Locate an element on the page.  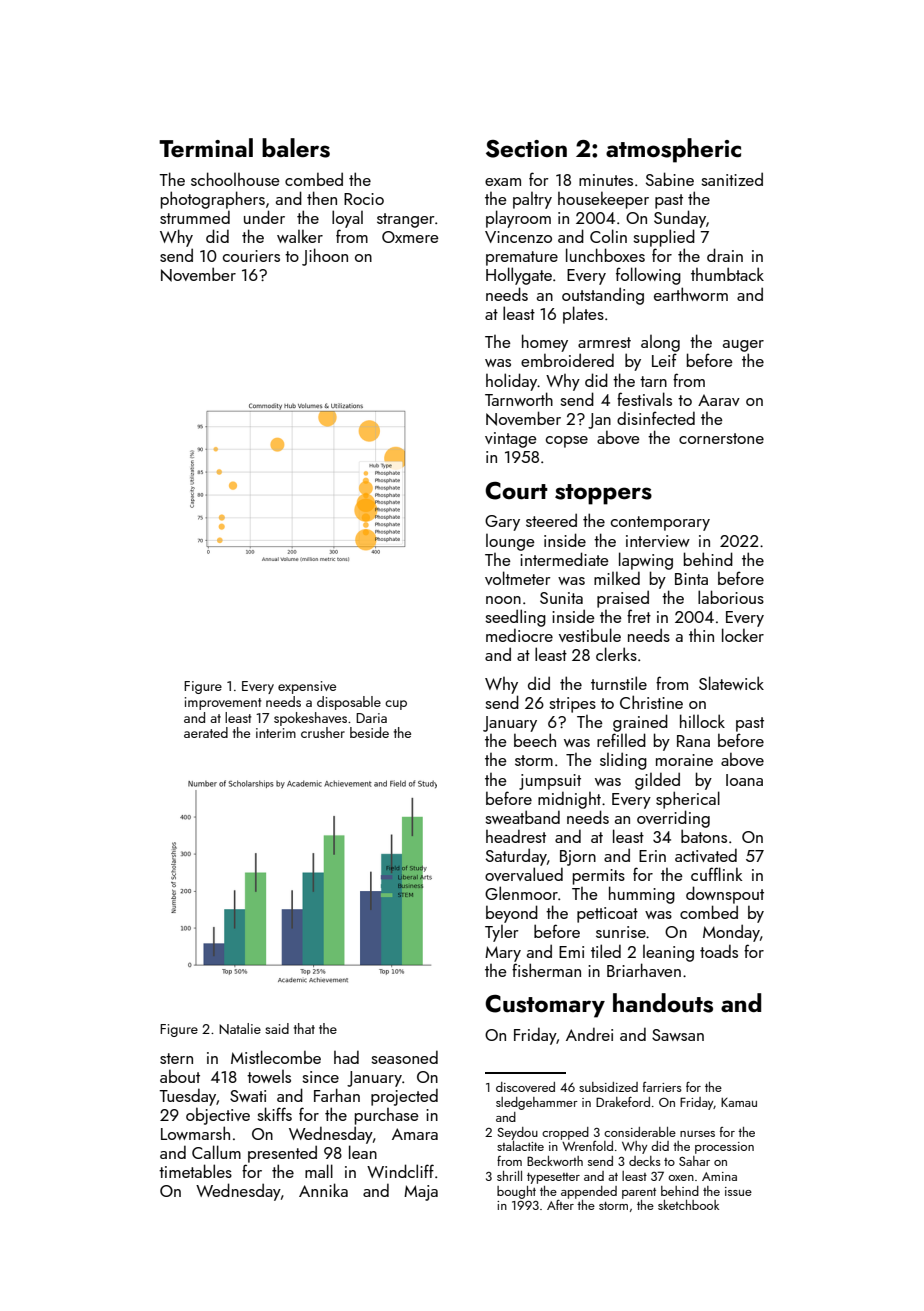
disposable is located at coordinates (349, 703).
